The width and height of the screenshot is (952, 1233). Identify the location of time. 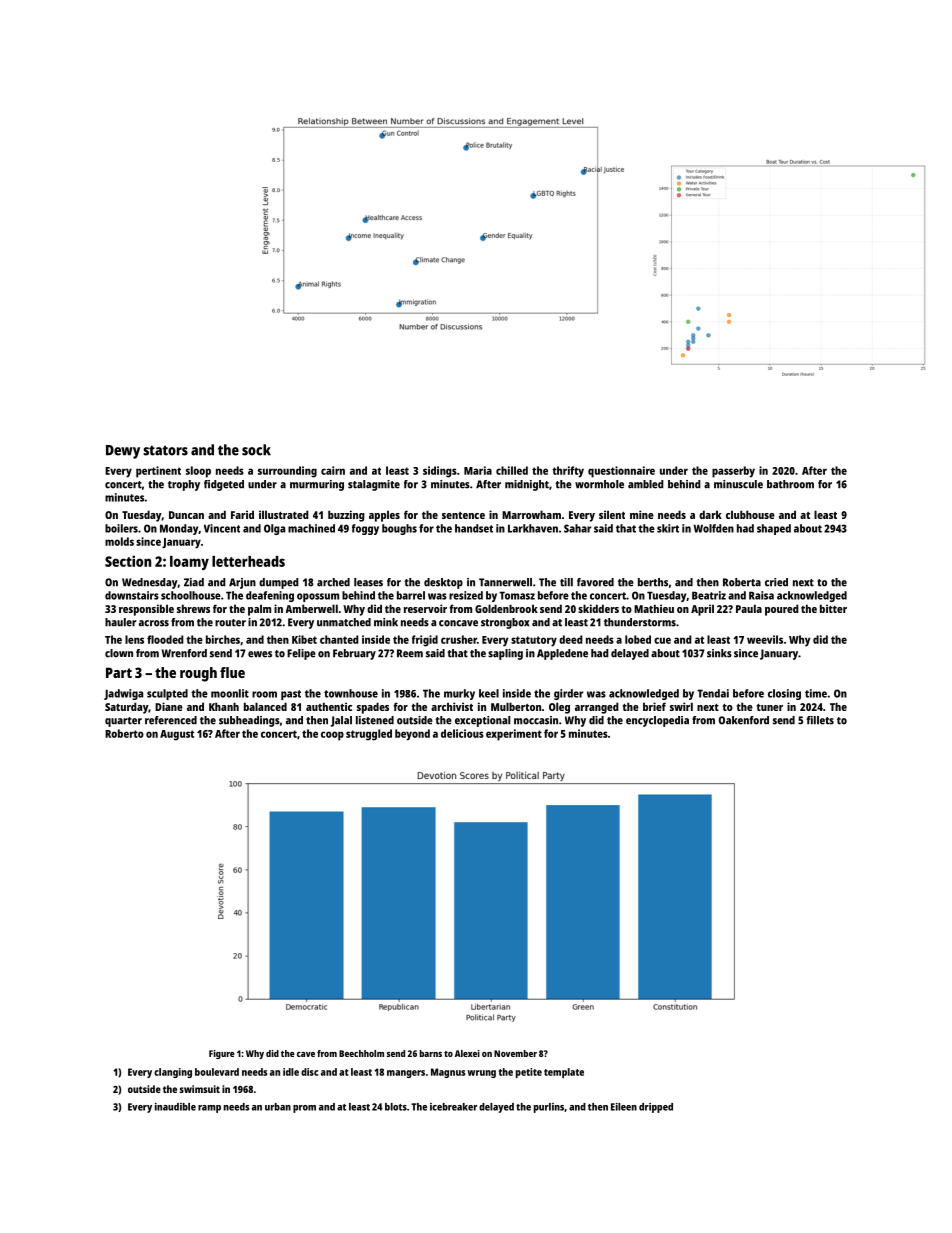
(816, 693).
